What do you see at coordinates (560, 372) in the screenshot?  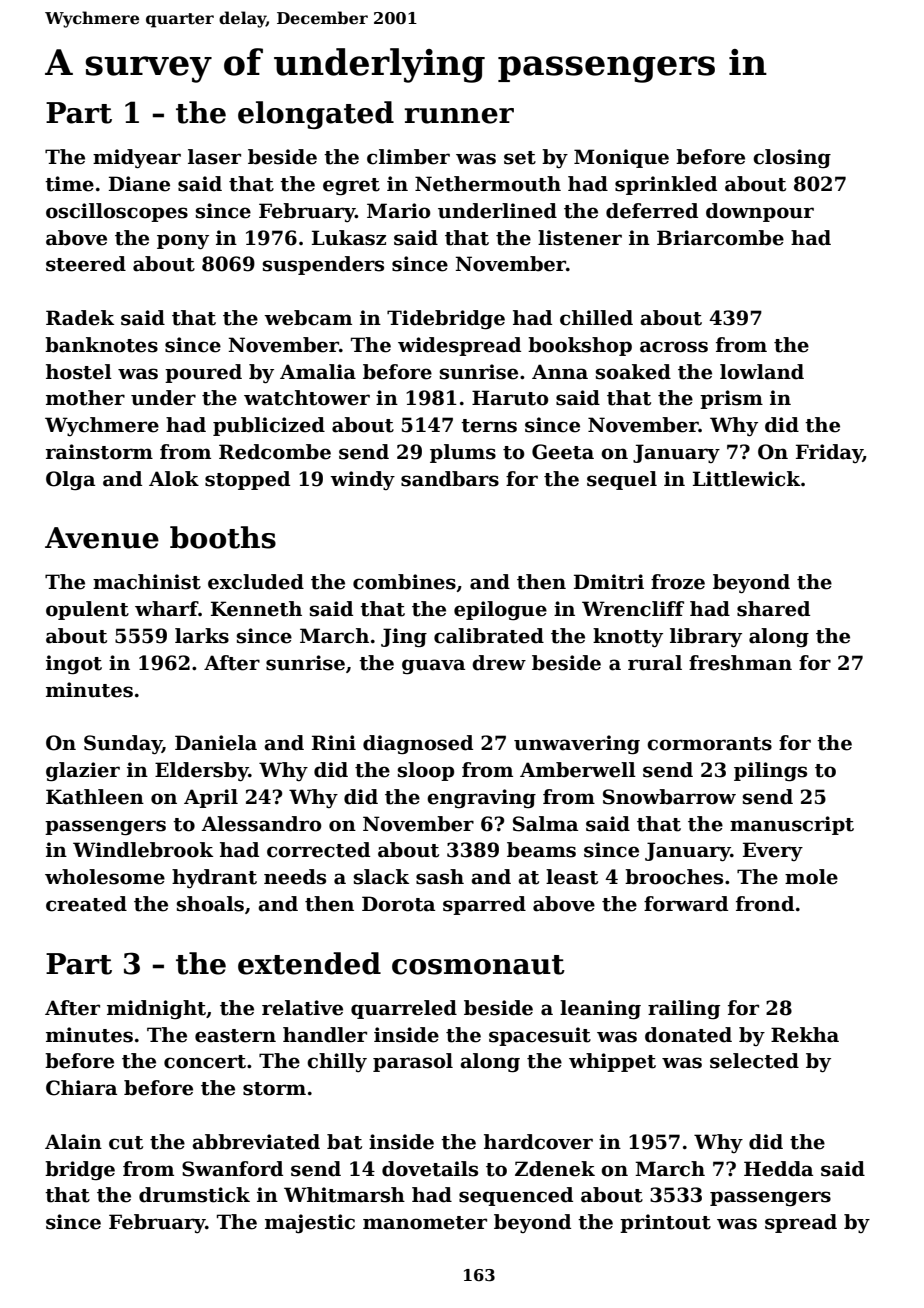 I see `Anna` at bounding box center [560, 372].
